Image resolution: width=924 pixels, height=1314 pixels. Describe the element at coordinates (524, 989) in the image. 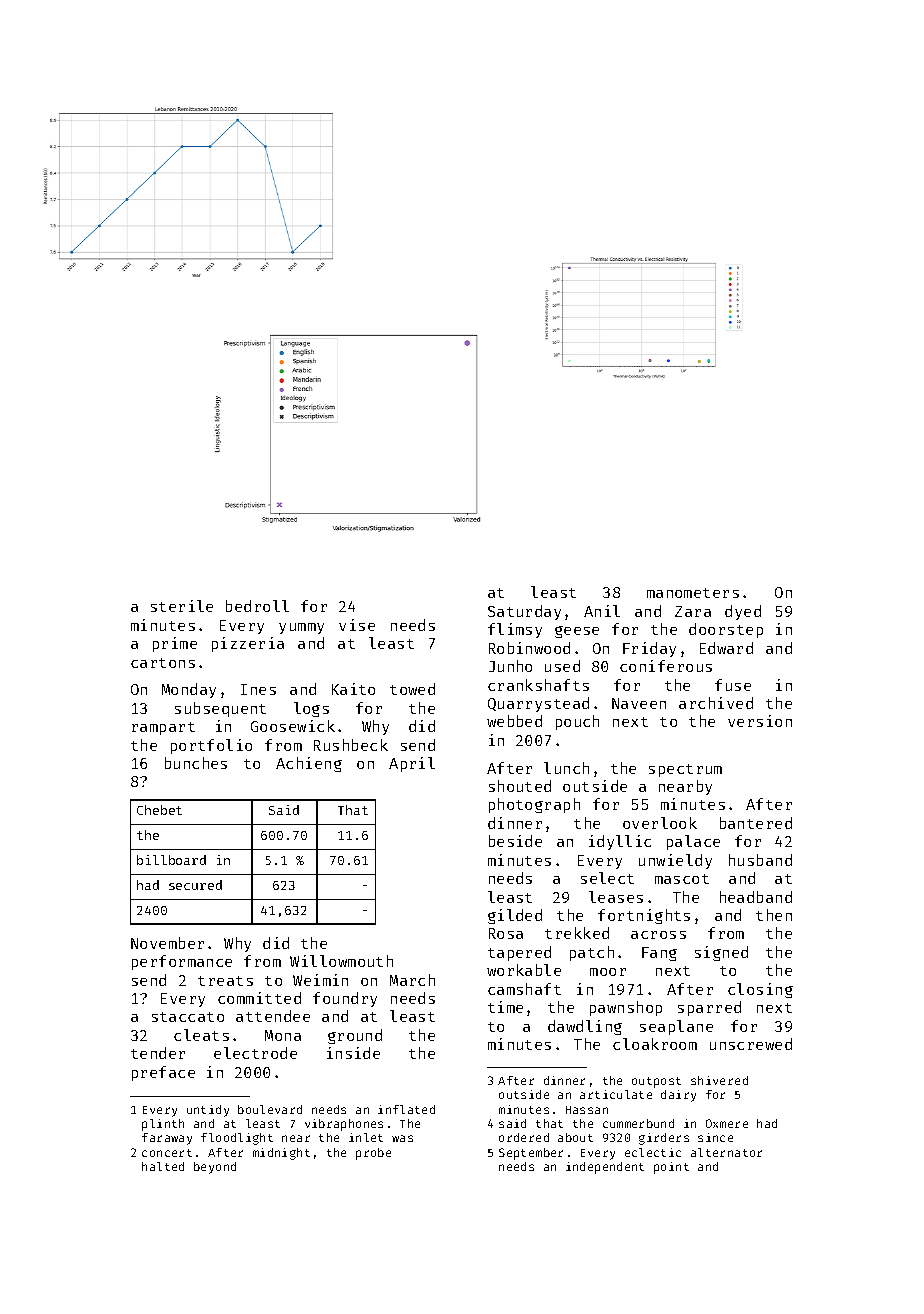

I see `camshaft` at that location.
